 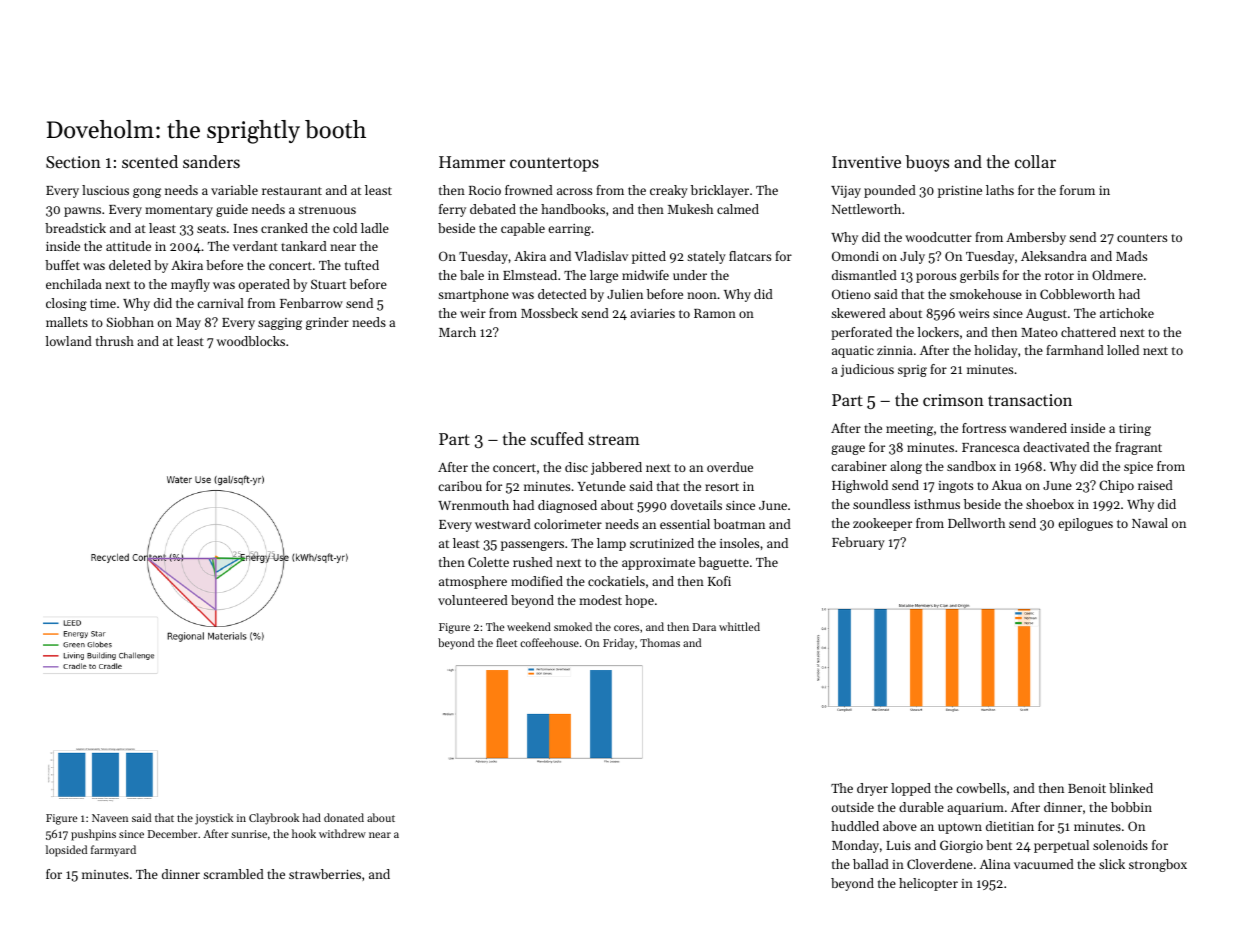 What do you see at coordinates (532, 546) in the image?
I see `passengers` at bounding box center [532, 546].
